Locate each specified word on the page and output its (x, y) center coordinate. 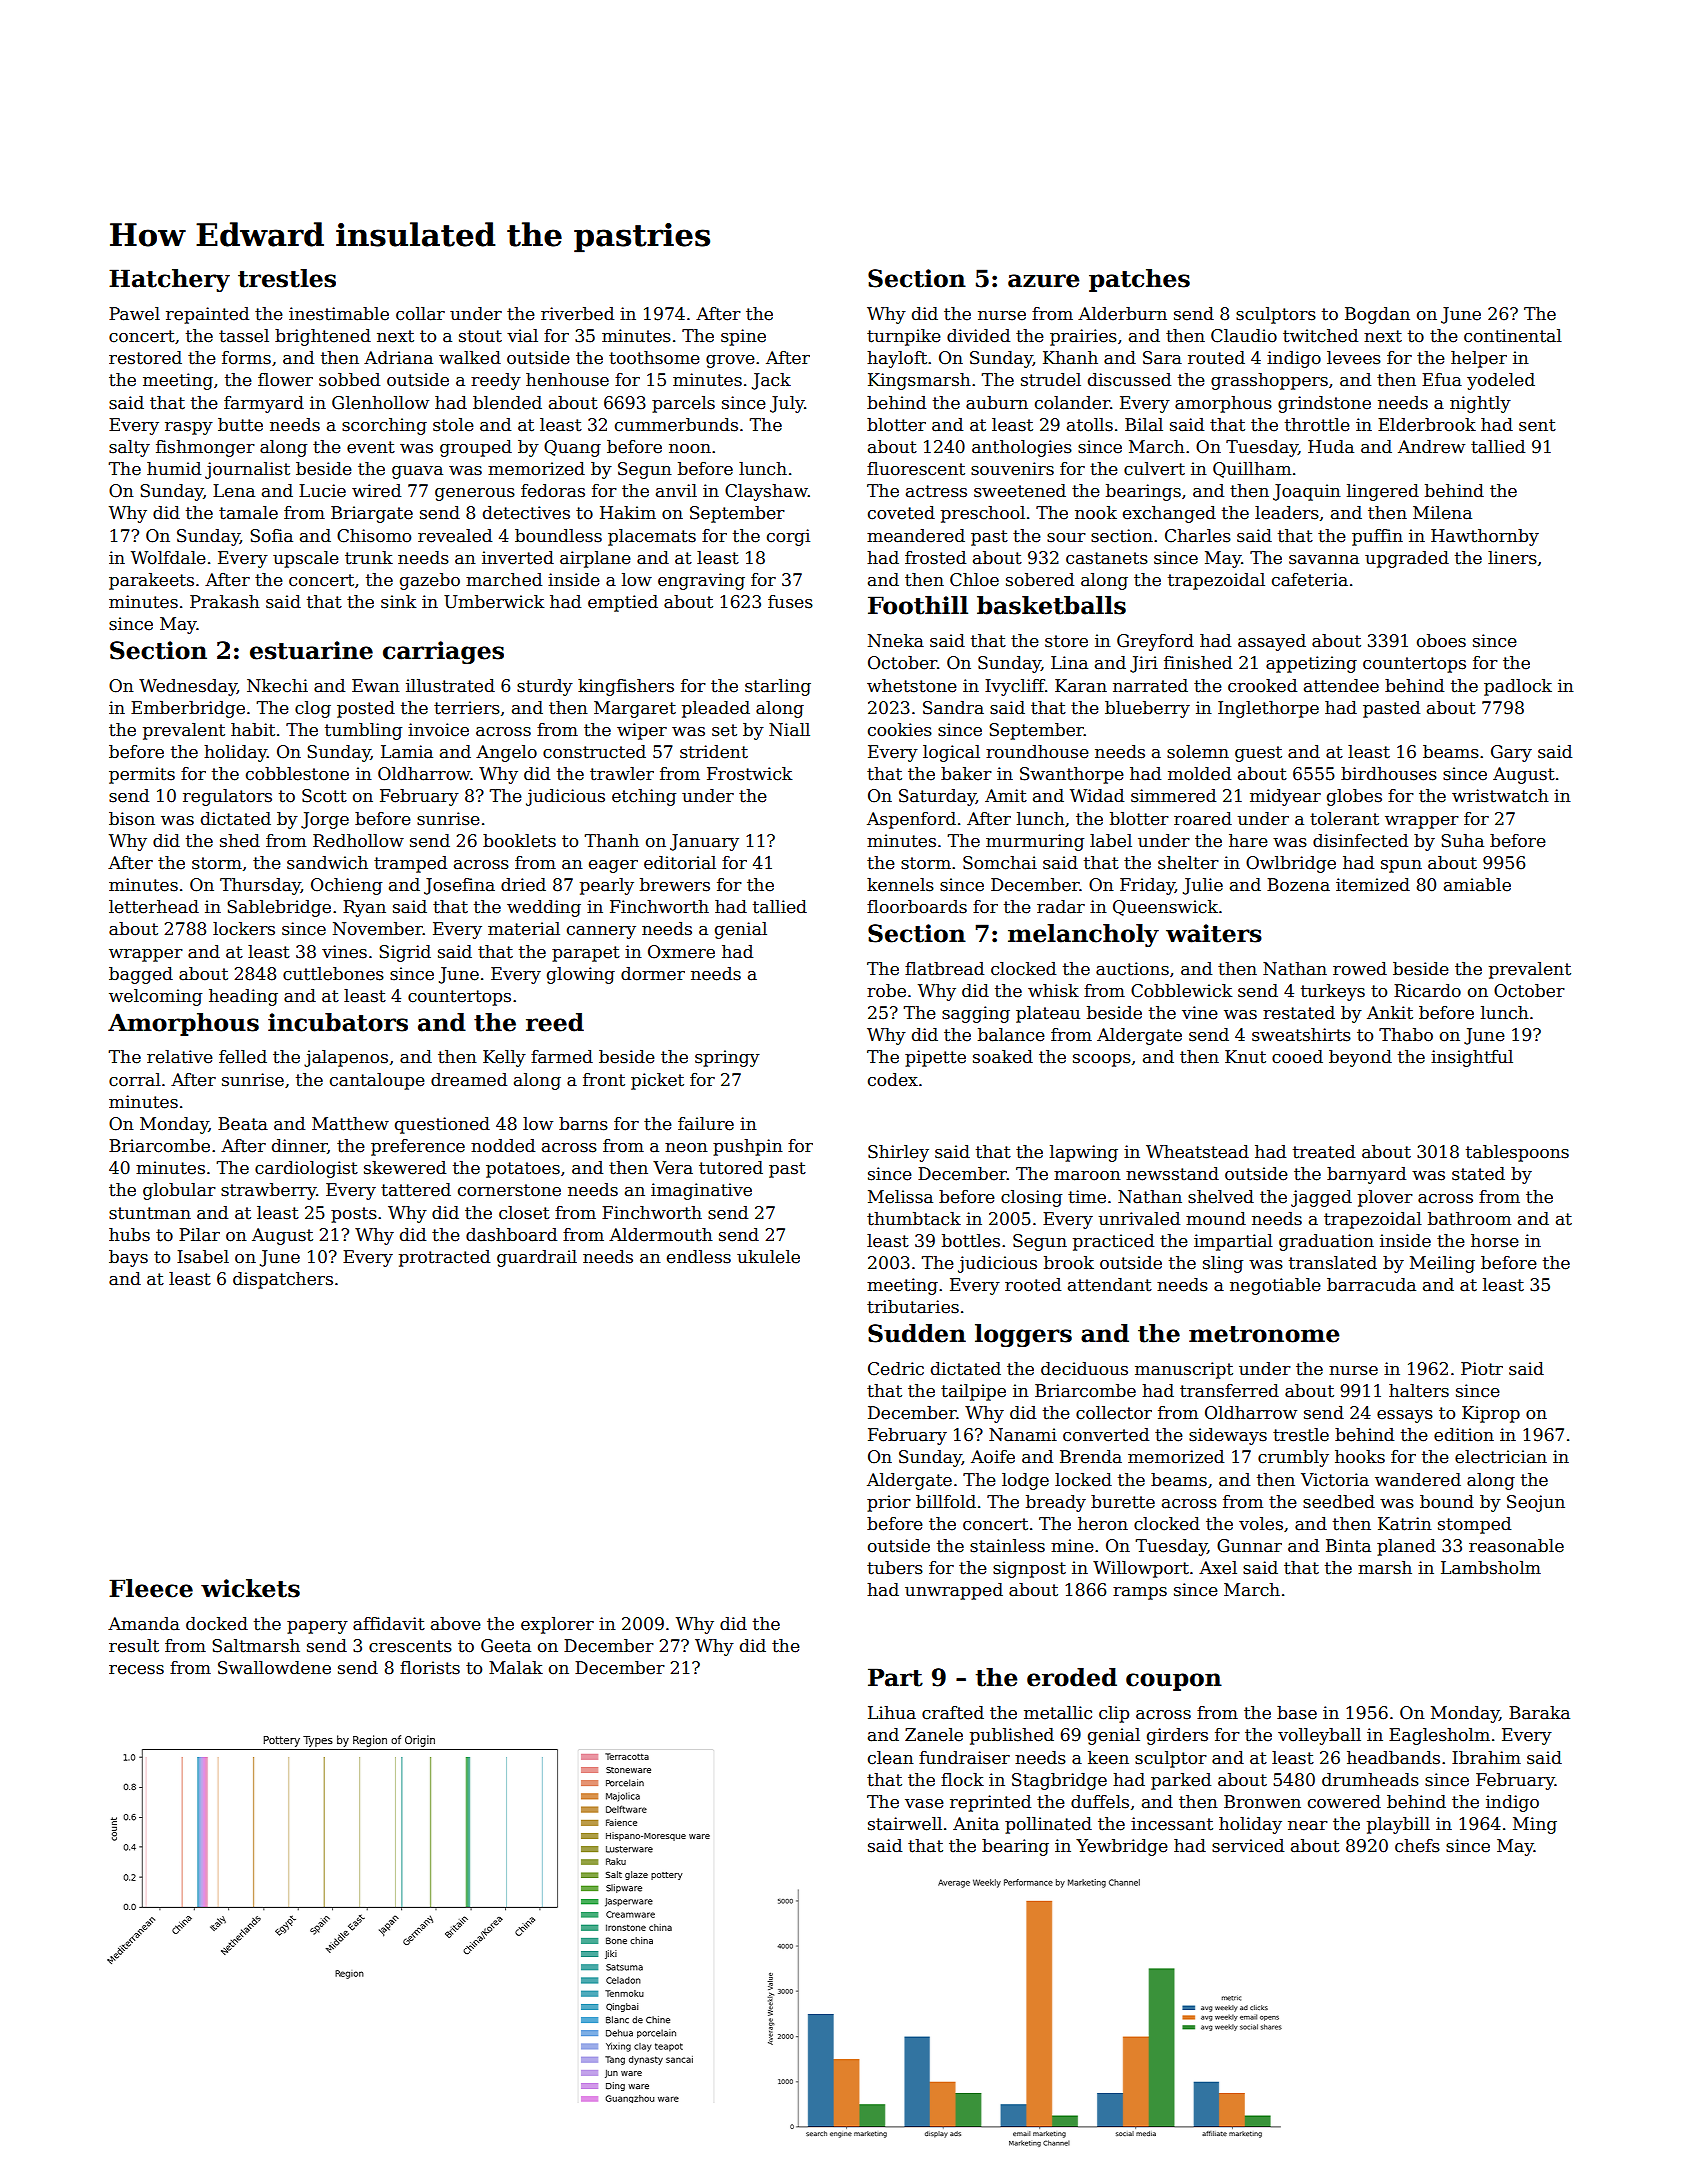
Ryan (364, 908)
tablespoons (1517, 1153)
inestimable (339, 314)
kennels (900, 885)
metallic (1058, 1713)
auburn (997, 403)
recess (136, 1670)
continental (1513, 336)
